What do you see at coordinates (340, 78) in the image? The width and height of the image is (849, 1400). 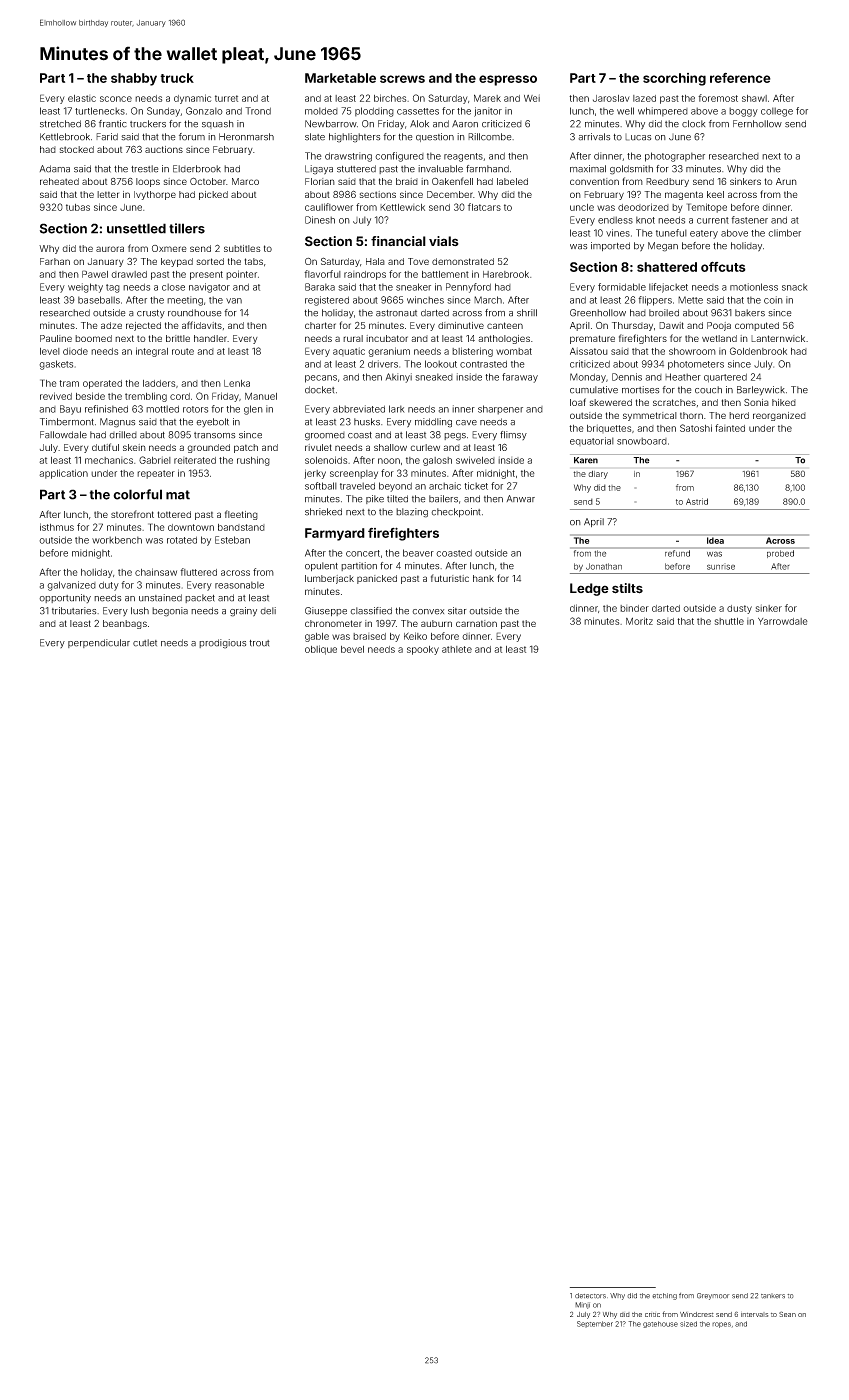 I see `Marketable` at bounding box center [340, 78].
